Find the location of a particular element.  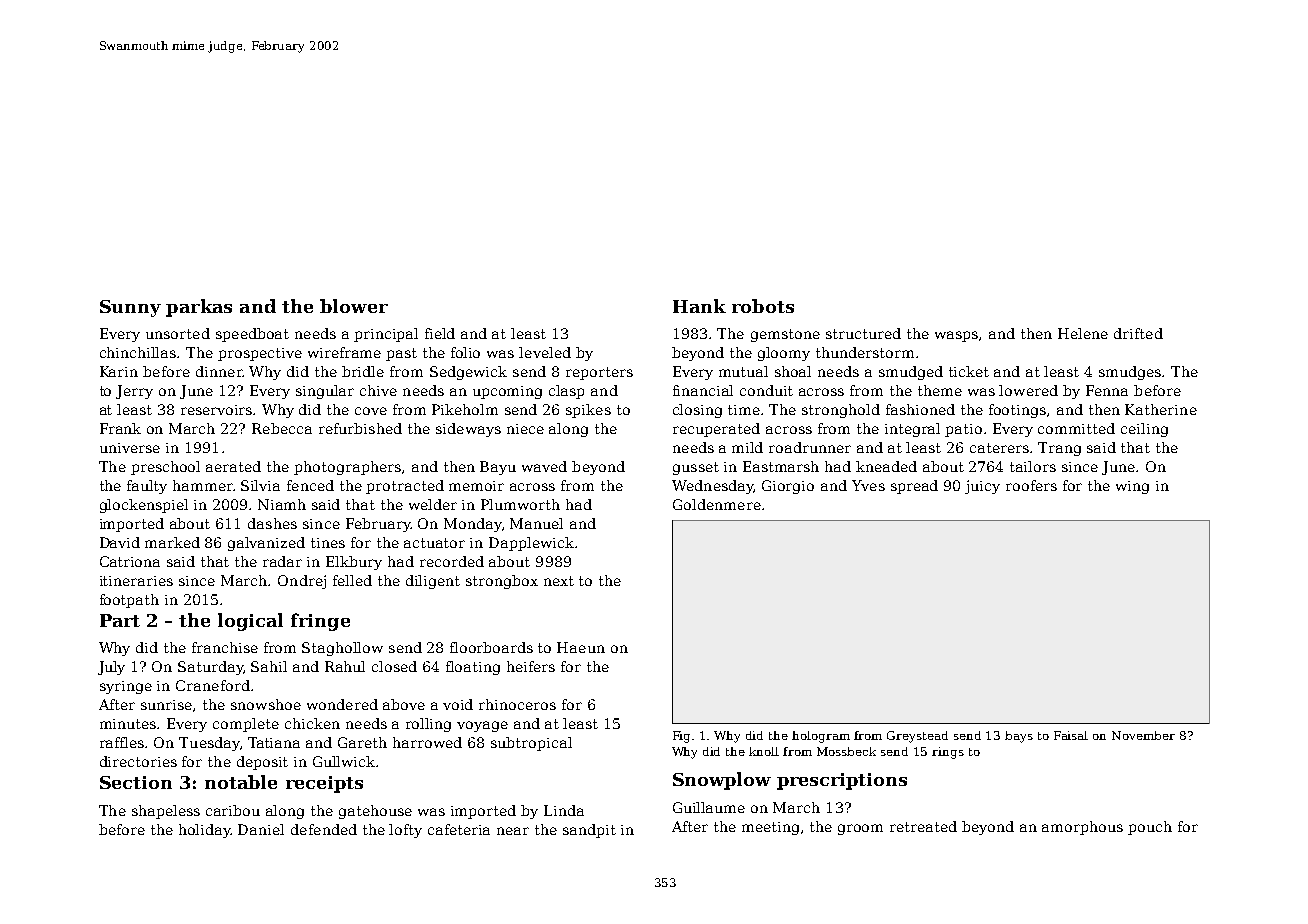

retreated is located at coordinates (923, 826).
